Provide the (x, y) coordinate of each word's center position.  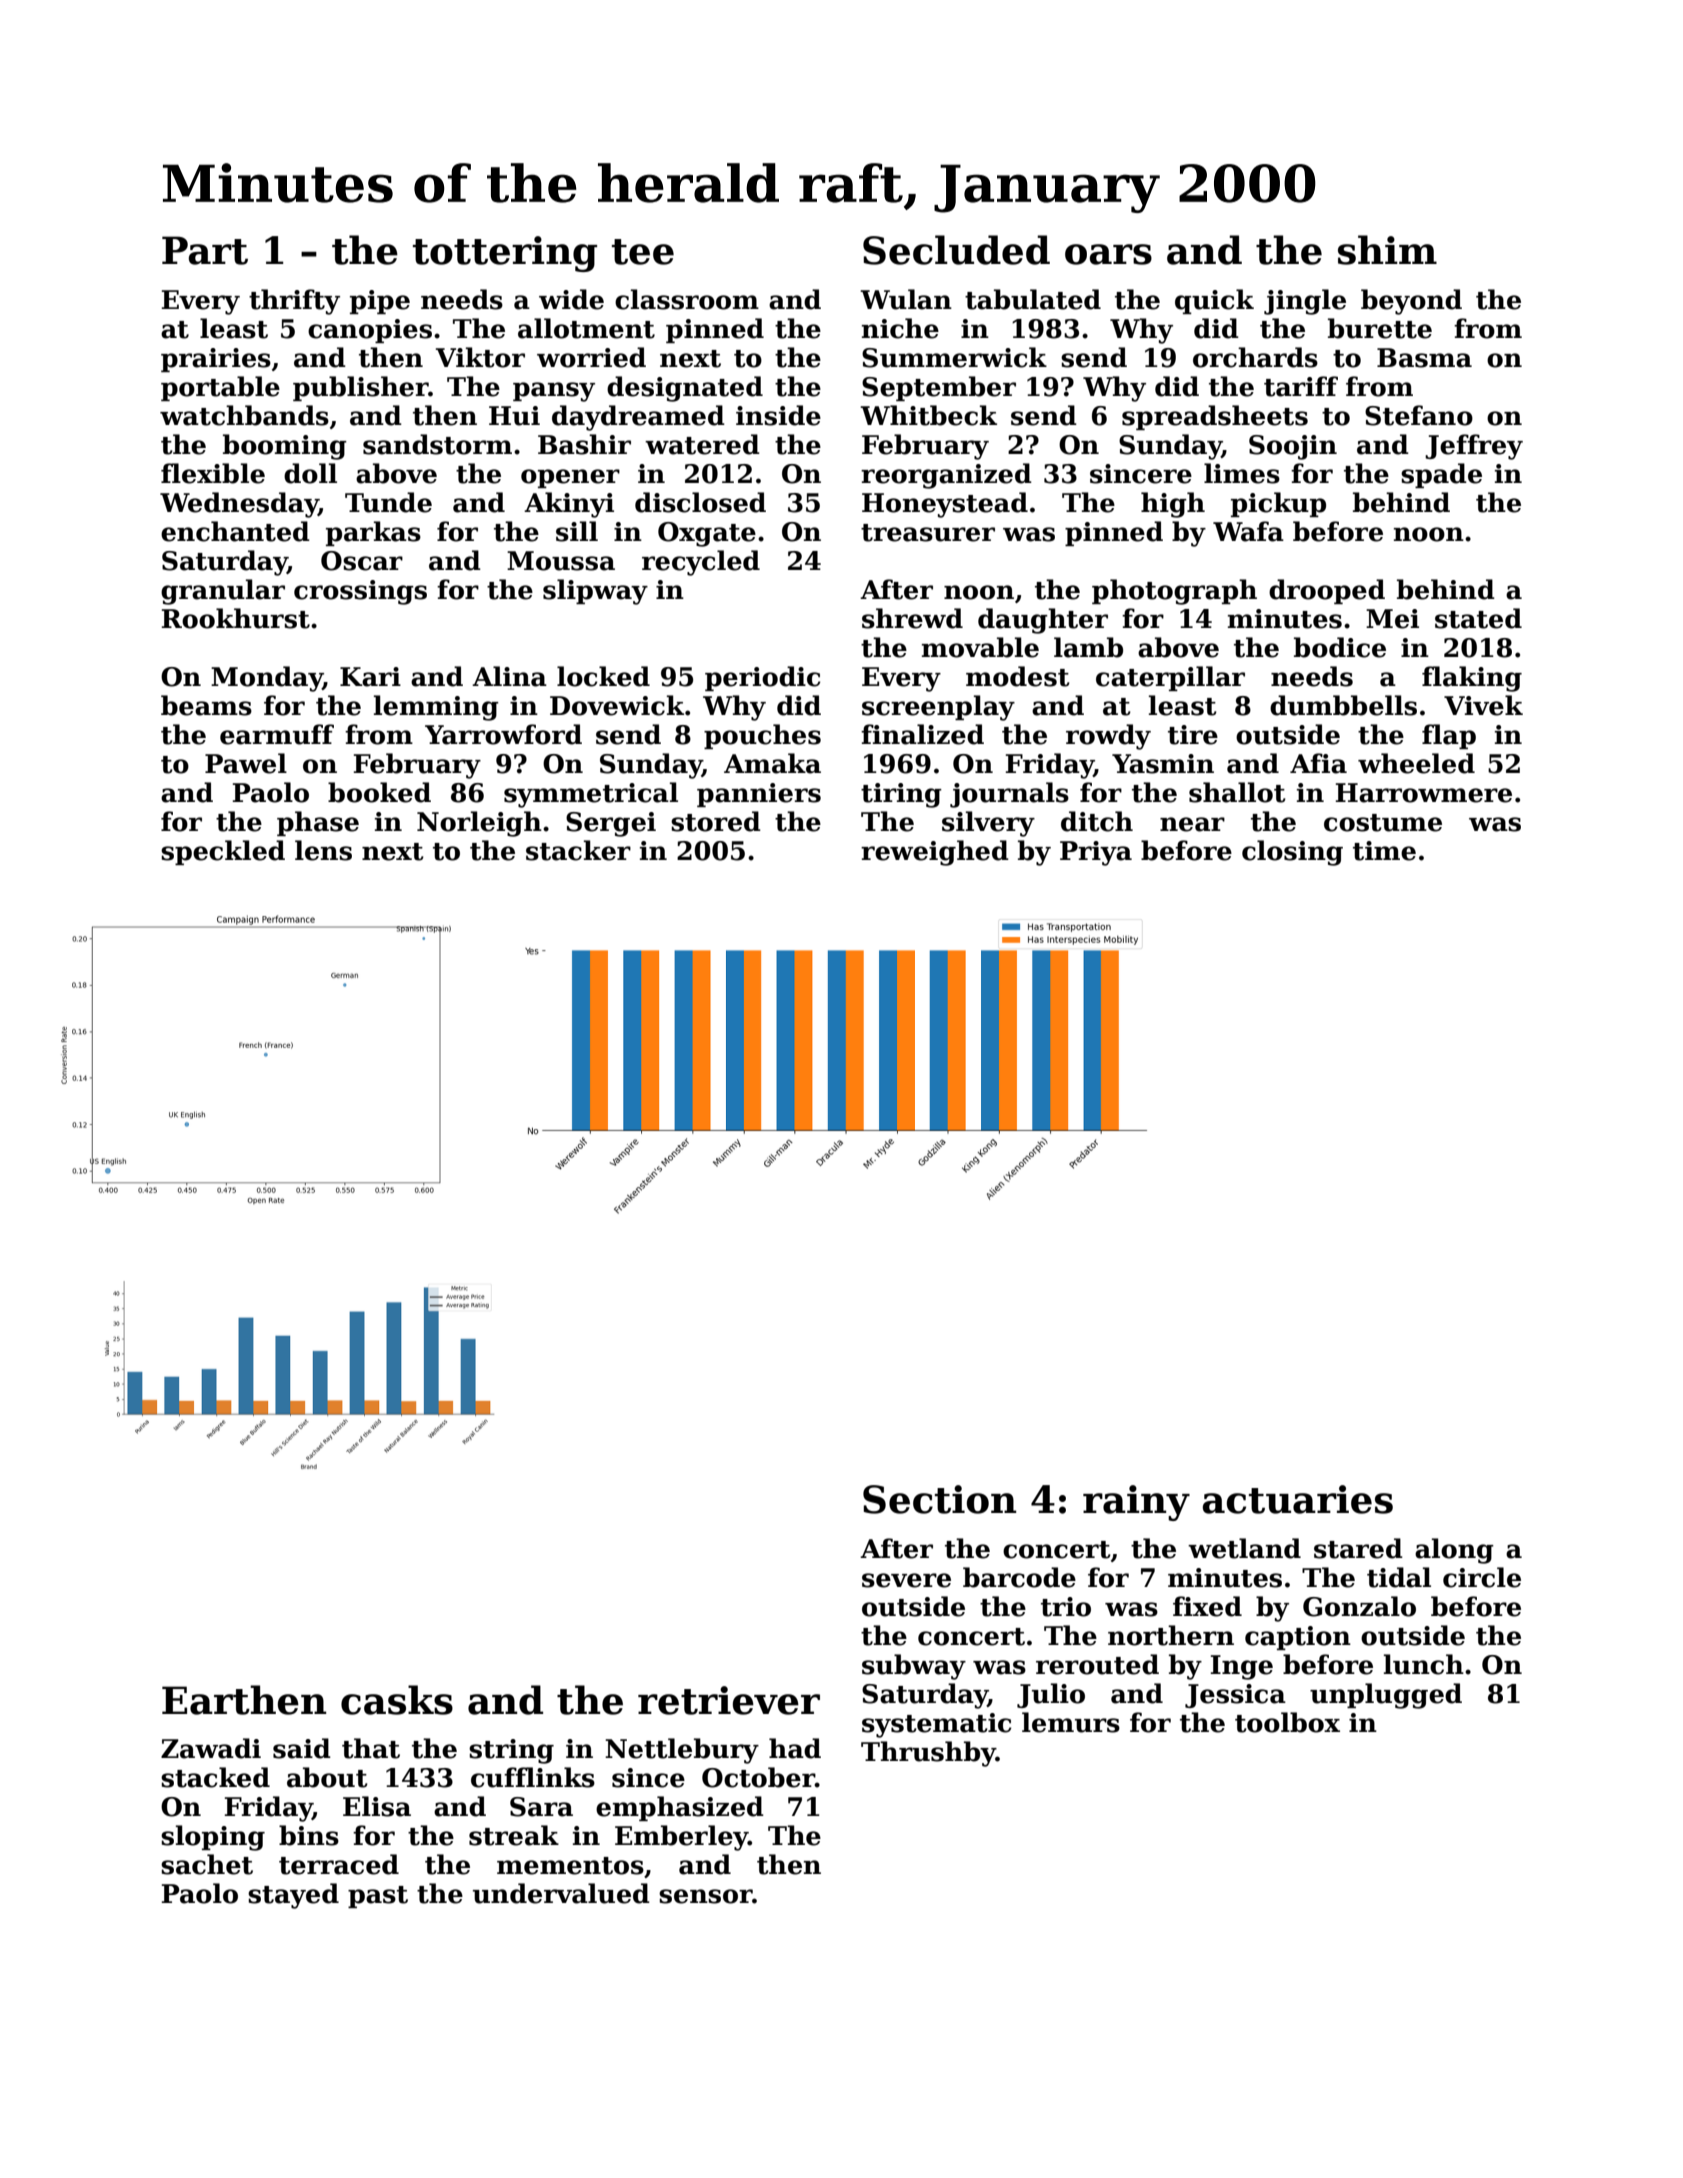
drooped (1327, 591)
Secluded (956, 250)
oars (1108, 254)
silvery (988, 824)
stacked (215, 1777)
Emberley (681, 1838)
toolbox (1287, 1722)
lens (323, 850)
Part (205, 250)
